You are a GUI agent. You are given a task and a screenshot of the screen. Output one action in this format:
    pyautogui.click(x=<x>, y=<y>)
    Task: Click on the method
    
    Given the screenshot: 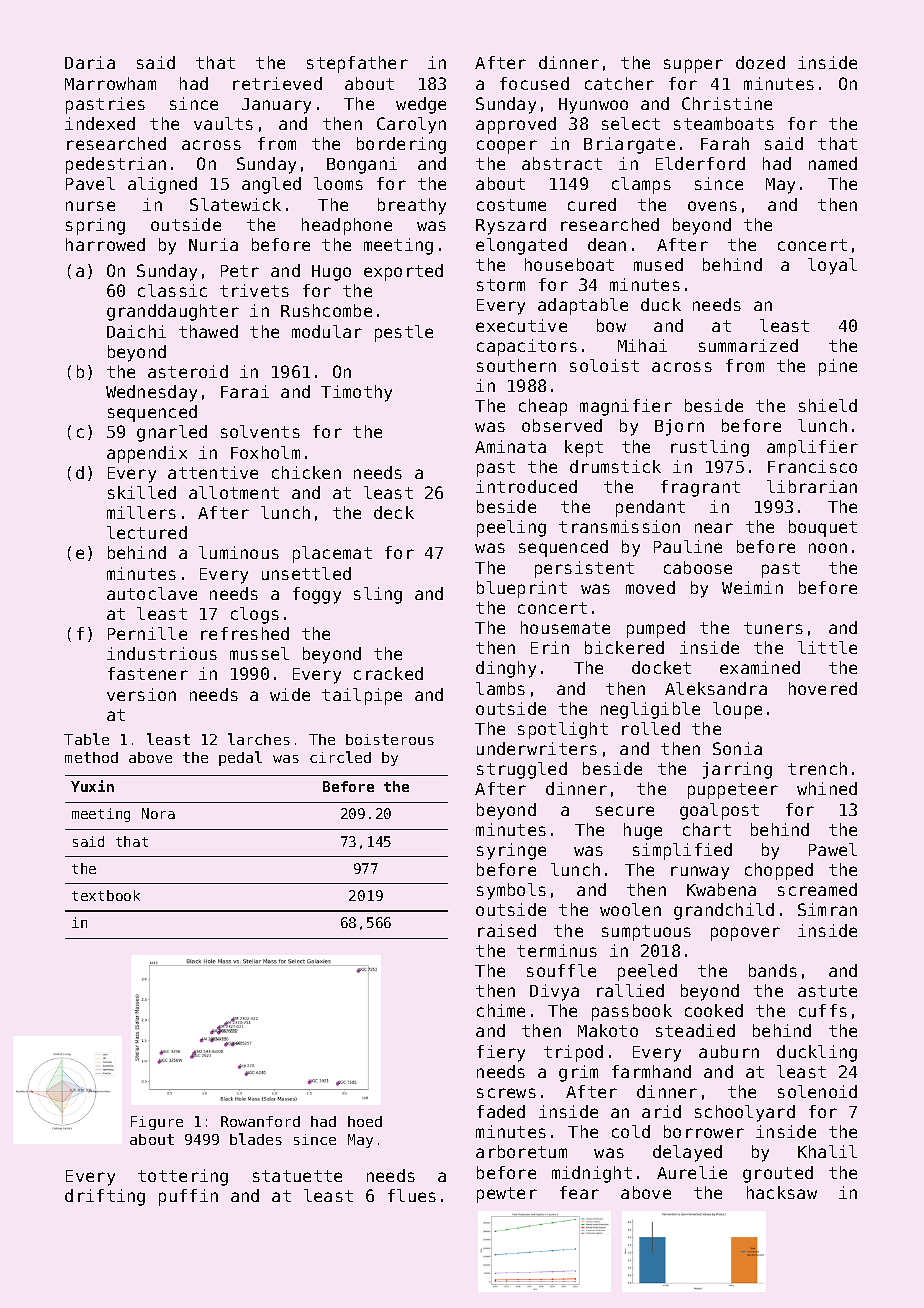 What is the action you would take?
    pyautogui.click(x=91, y=757)
